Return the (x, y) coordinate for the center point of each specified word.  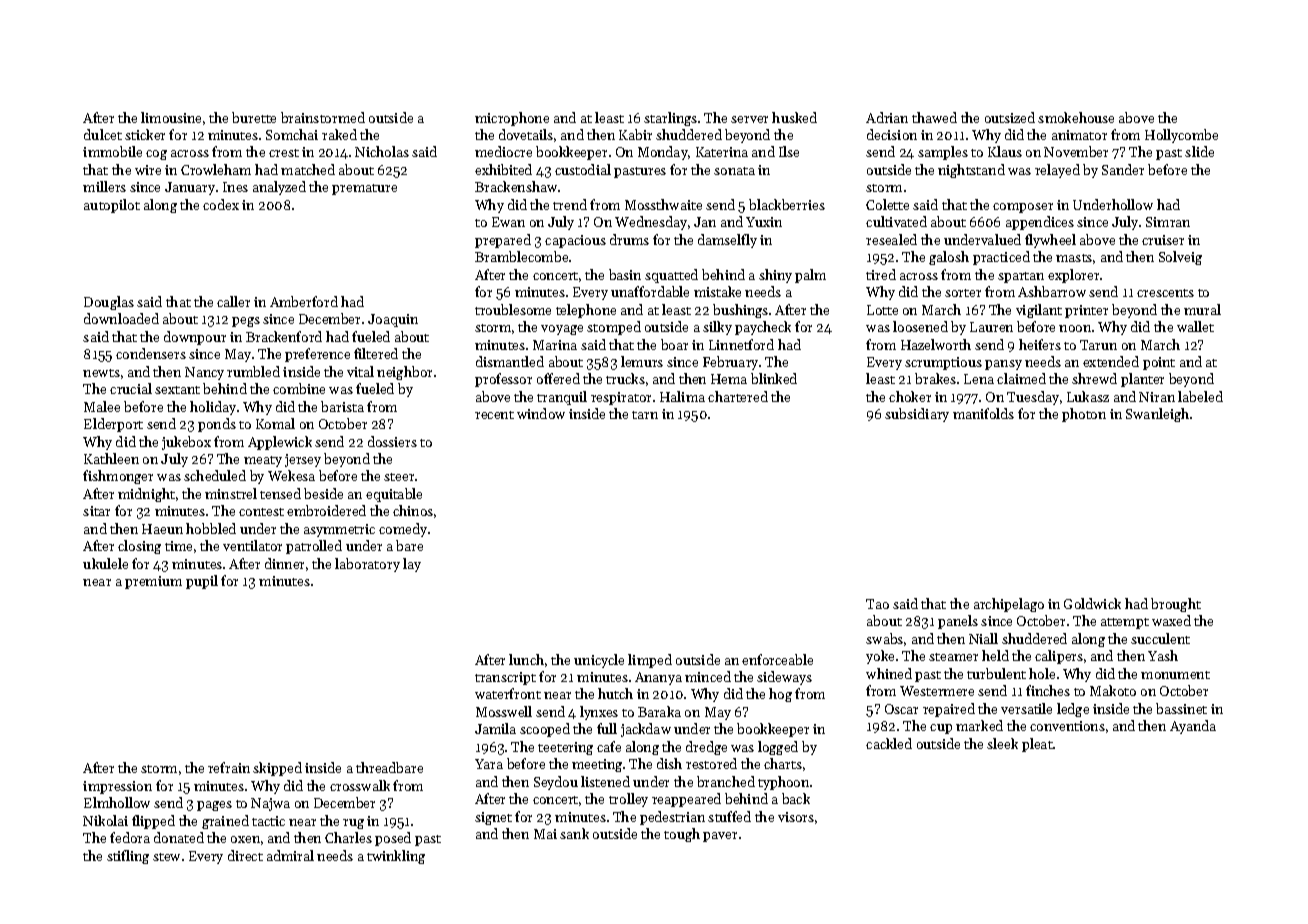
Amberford (304, 301)
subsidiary (917, 415)
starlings (670, 119)
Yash (1163, 655)
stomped (614, 328)
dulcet (103, 134)
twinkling (396, 857)
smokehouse (1076, 117)
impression (117, 787)
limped (650, 661)
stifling (128, 857)
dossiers (392, 441)
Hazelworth (936, 344)
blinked (774, 378)
